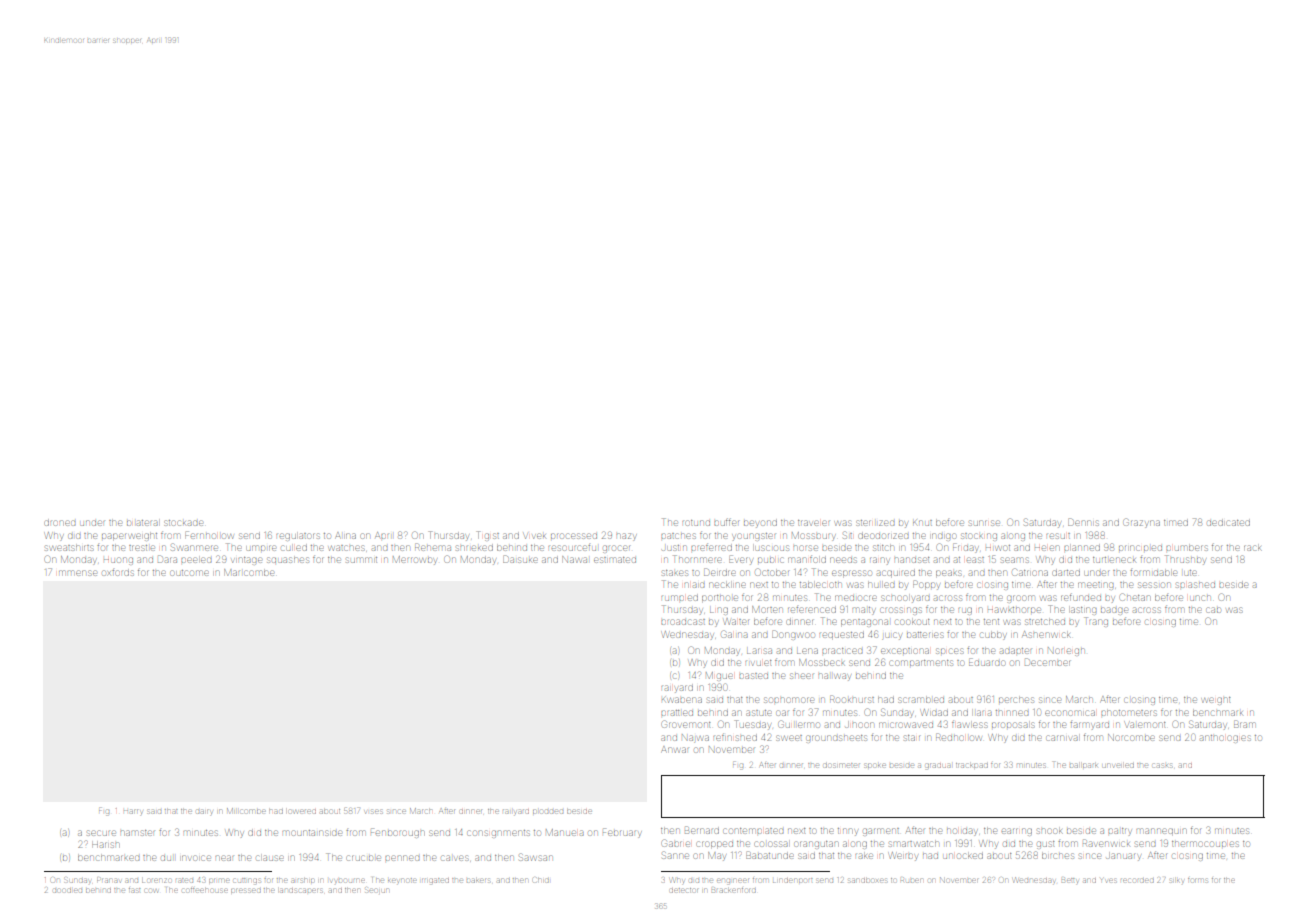 The height and width of the screenshot is (924, 1308). What do you see at coordinates (142, 523) in the screenshot?
I see `bilateral` at bounding box center [142, 523].
